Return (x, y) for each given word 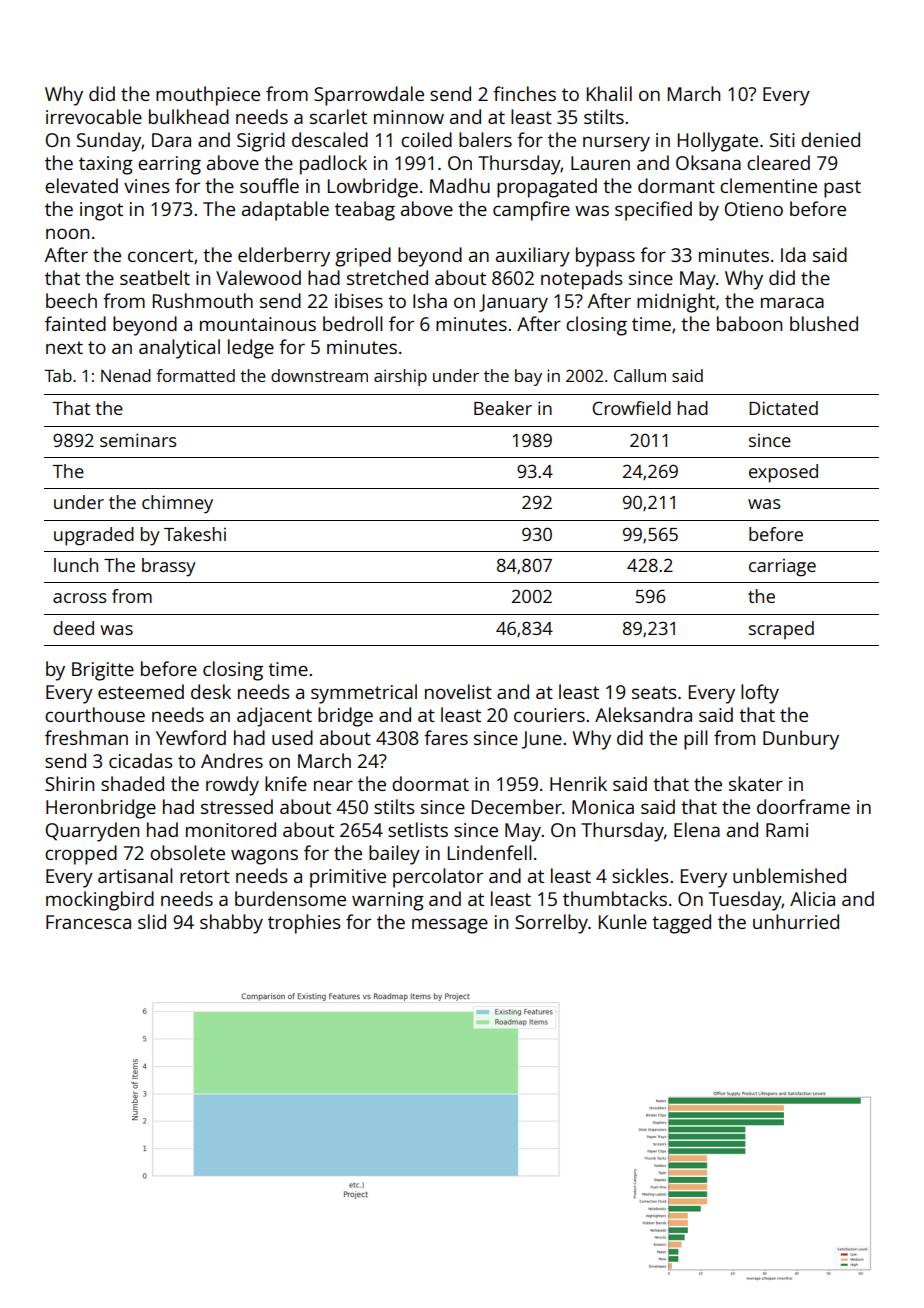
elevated (81, 185)
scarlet (338, 116)
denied (830, 139)
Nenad (126, 375)
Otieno (753, 209)
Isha (430, 300)
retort (205, 876)
